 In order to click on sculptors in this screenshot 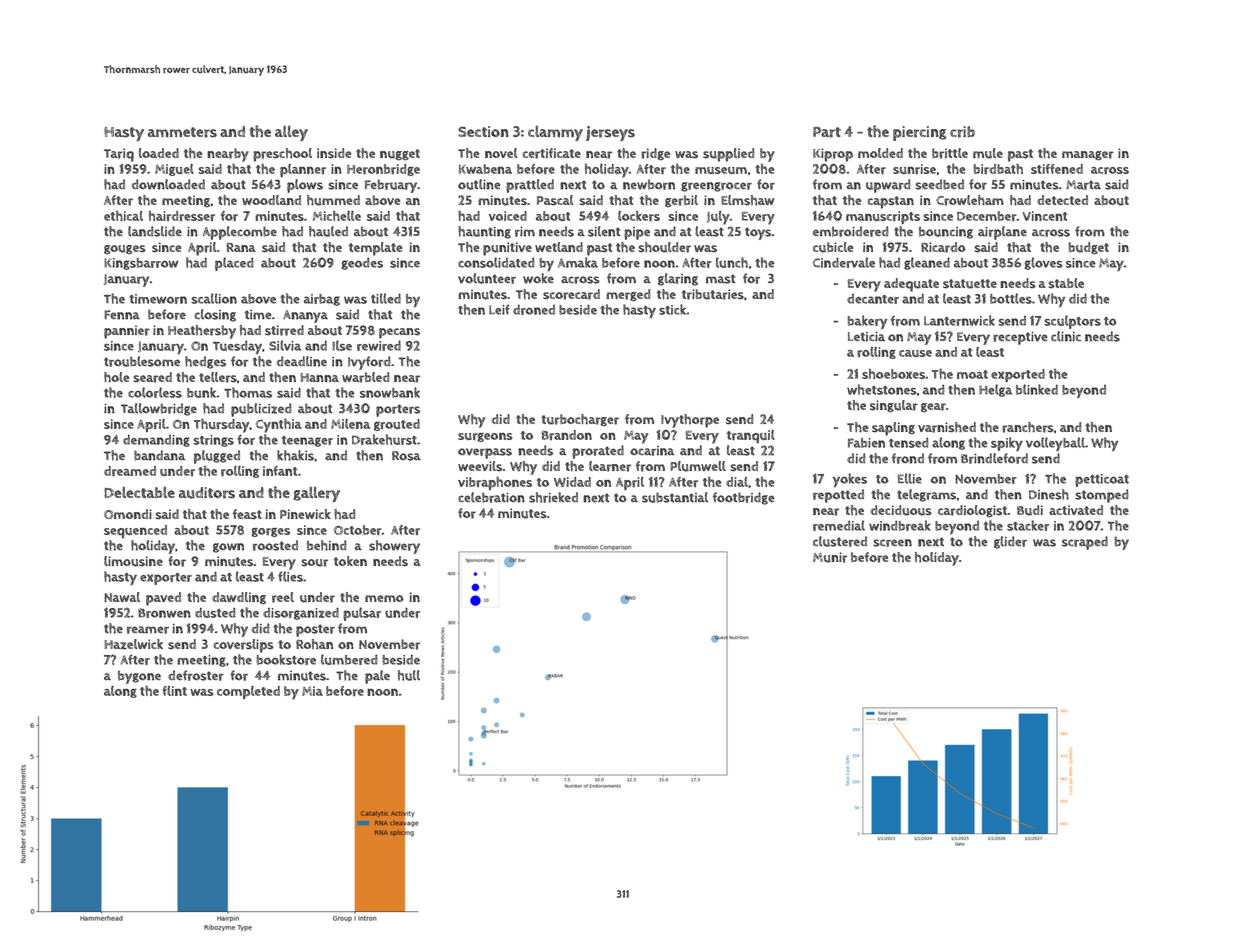, I will do `click(1072, 322)`.
